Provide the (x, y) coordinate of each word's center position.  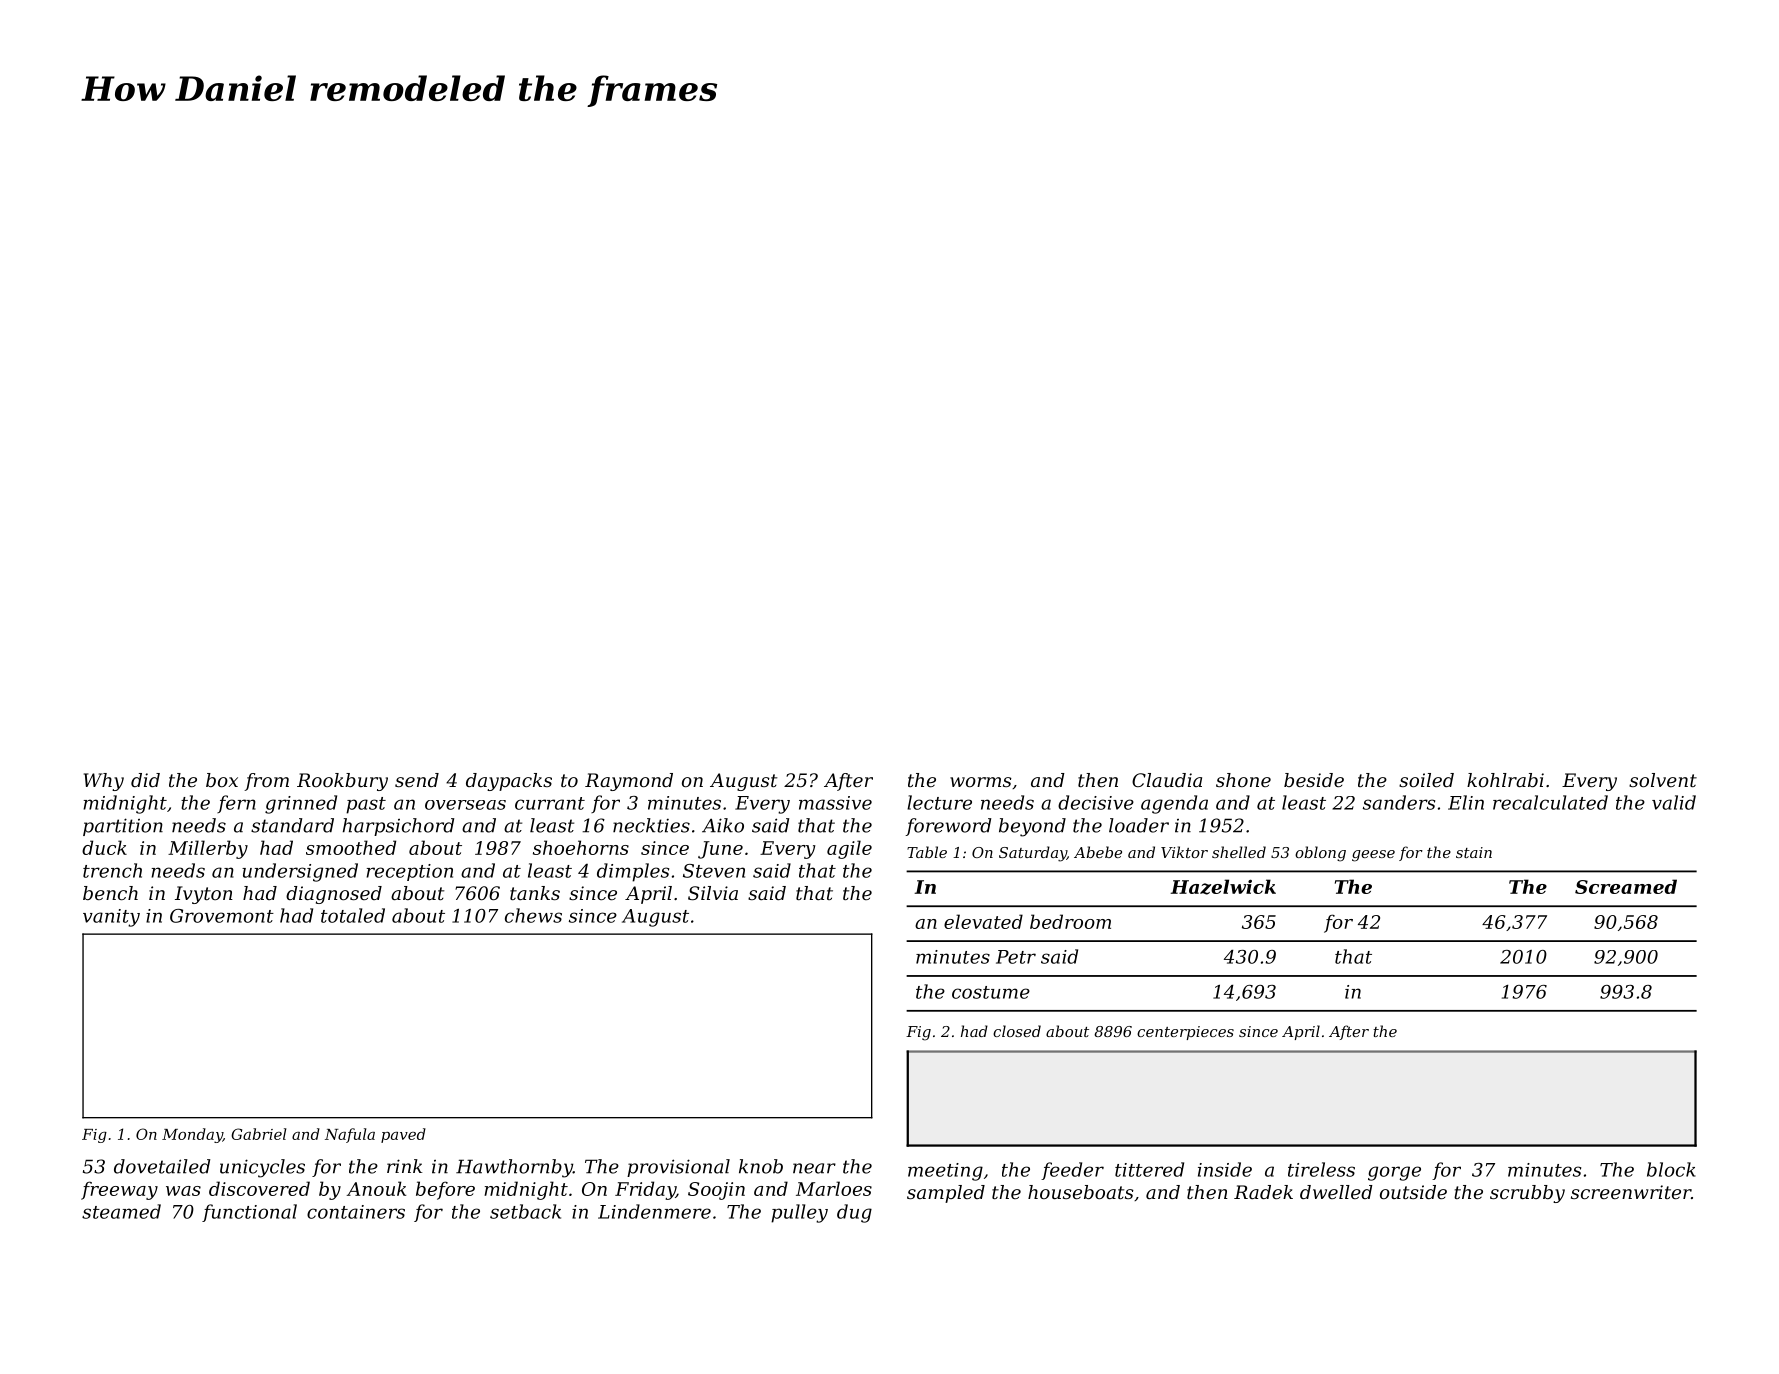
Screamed (1626, 886)
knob (761, 1166)
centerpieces (1185, 1033)
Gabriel (258, 1134)
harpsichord (398, 827)
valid (1674, 802)
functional (249, 1213)
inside (1225, 1169)
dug (854, 1213)
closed (1017, 1031)
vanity (111, 918)
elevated (983, 921)
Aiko (723, 825)
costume (991, 992)
